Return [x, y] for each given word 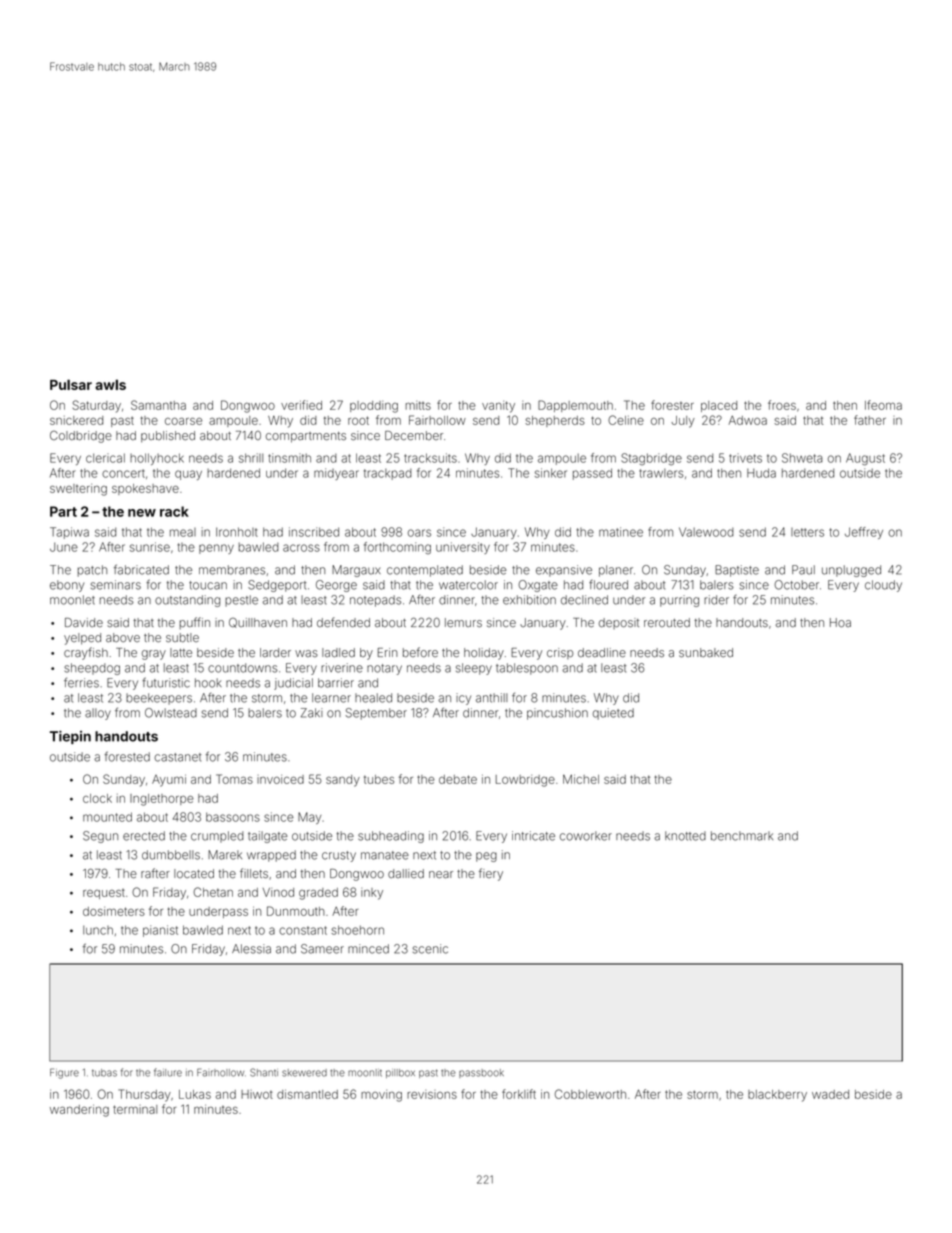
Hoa [840, 622]
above [123, 637]
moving [381, 1096]
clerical [105, 458]
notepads [375, 601]
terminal [135, 1109]
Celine [626, 420]
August [865, 459]
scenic [430, 949]
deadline [602, 652]
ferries [81, 682]
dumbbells [171, 855]
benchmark [742, 836]
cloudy [883, 586]
